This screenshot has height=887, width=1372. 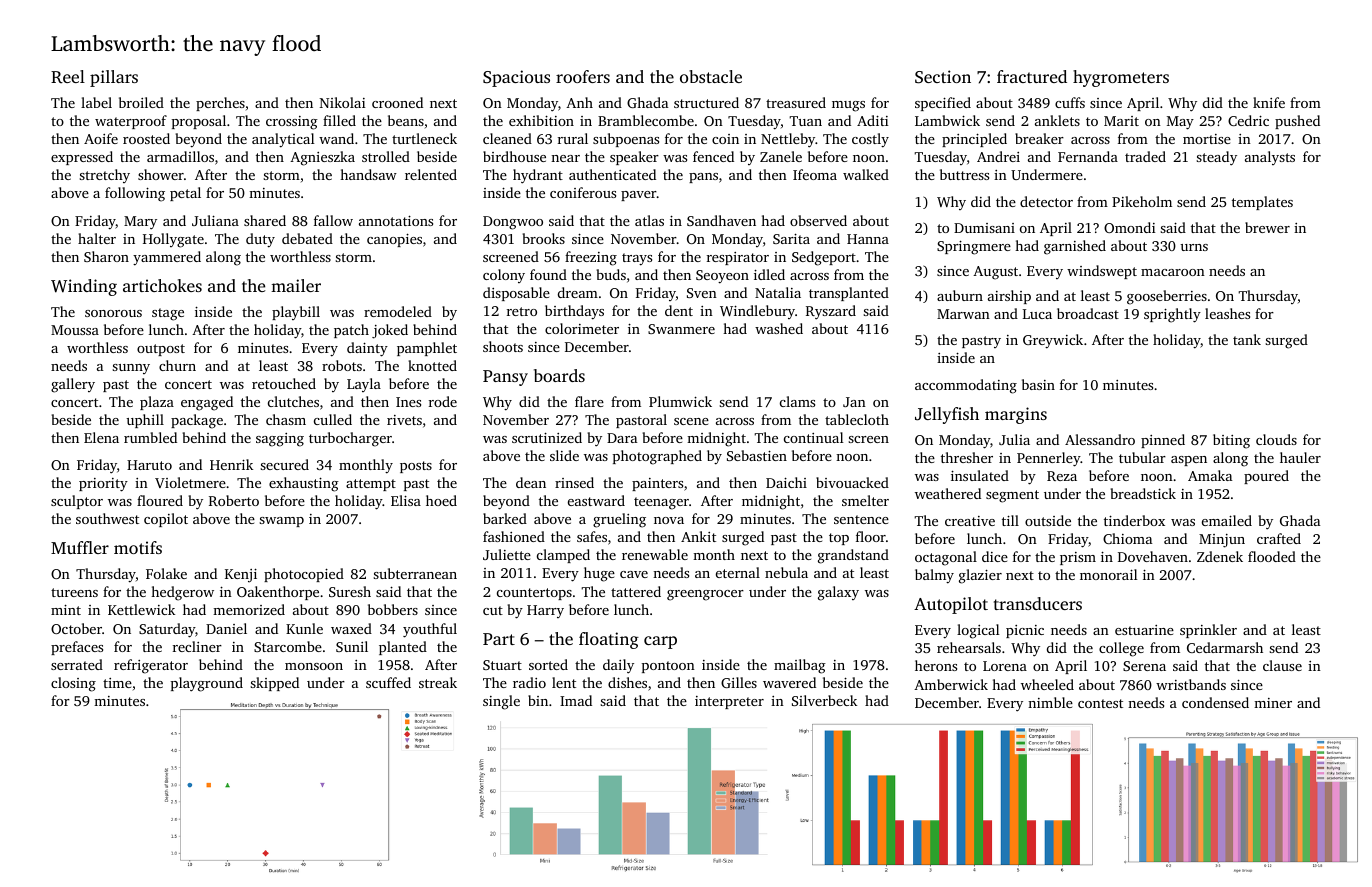 I want to click on playground, so click(x=207, y=684).
